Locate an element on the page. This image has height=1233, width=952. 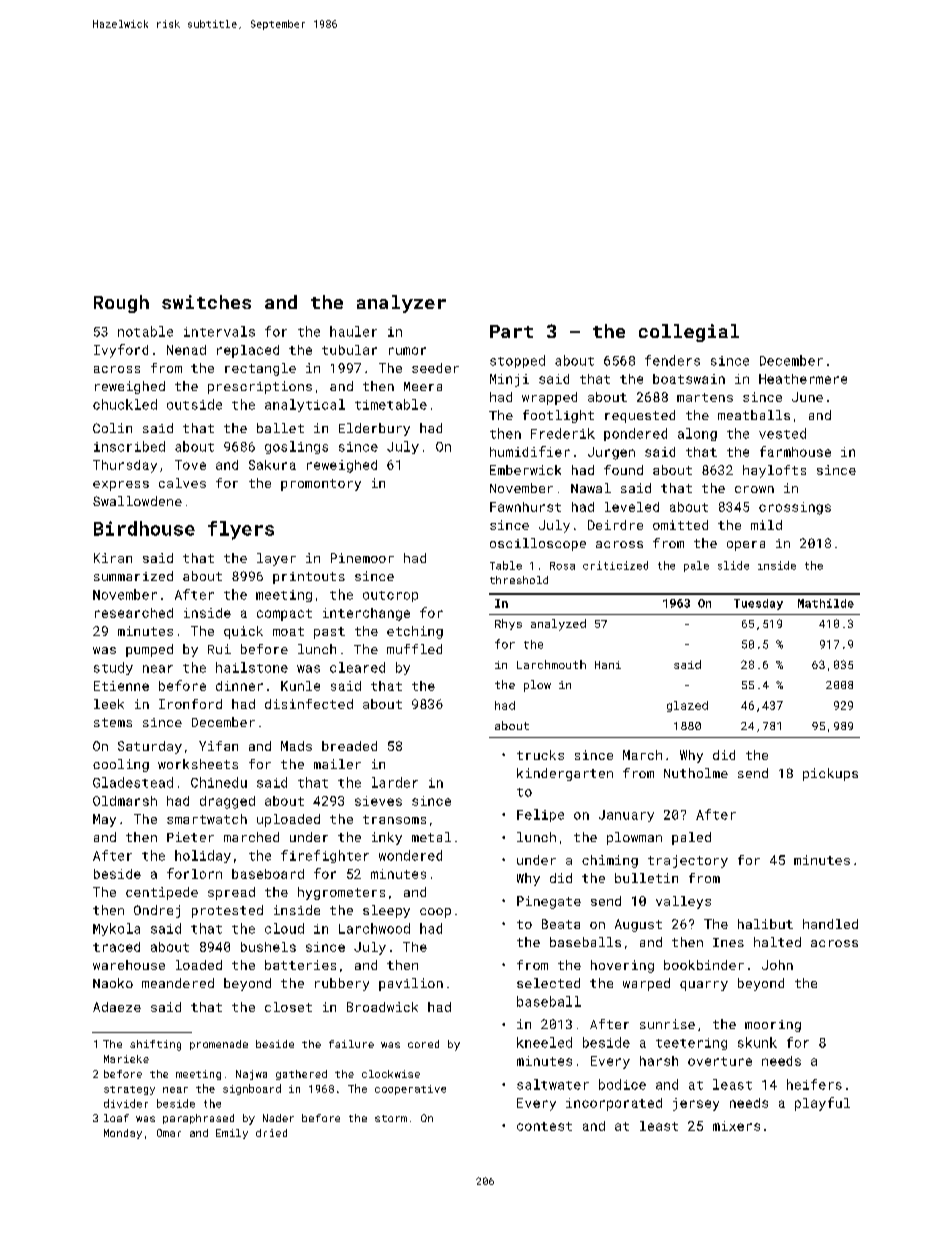
kneeled is located at coordinates (544, 1042).
